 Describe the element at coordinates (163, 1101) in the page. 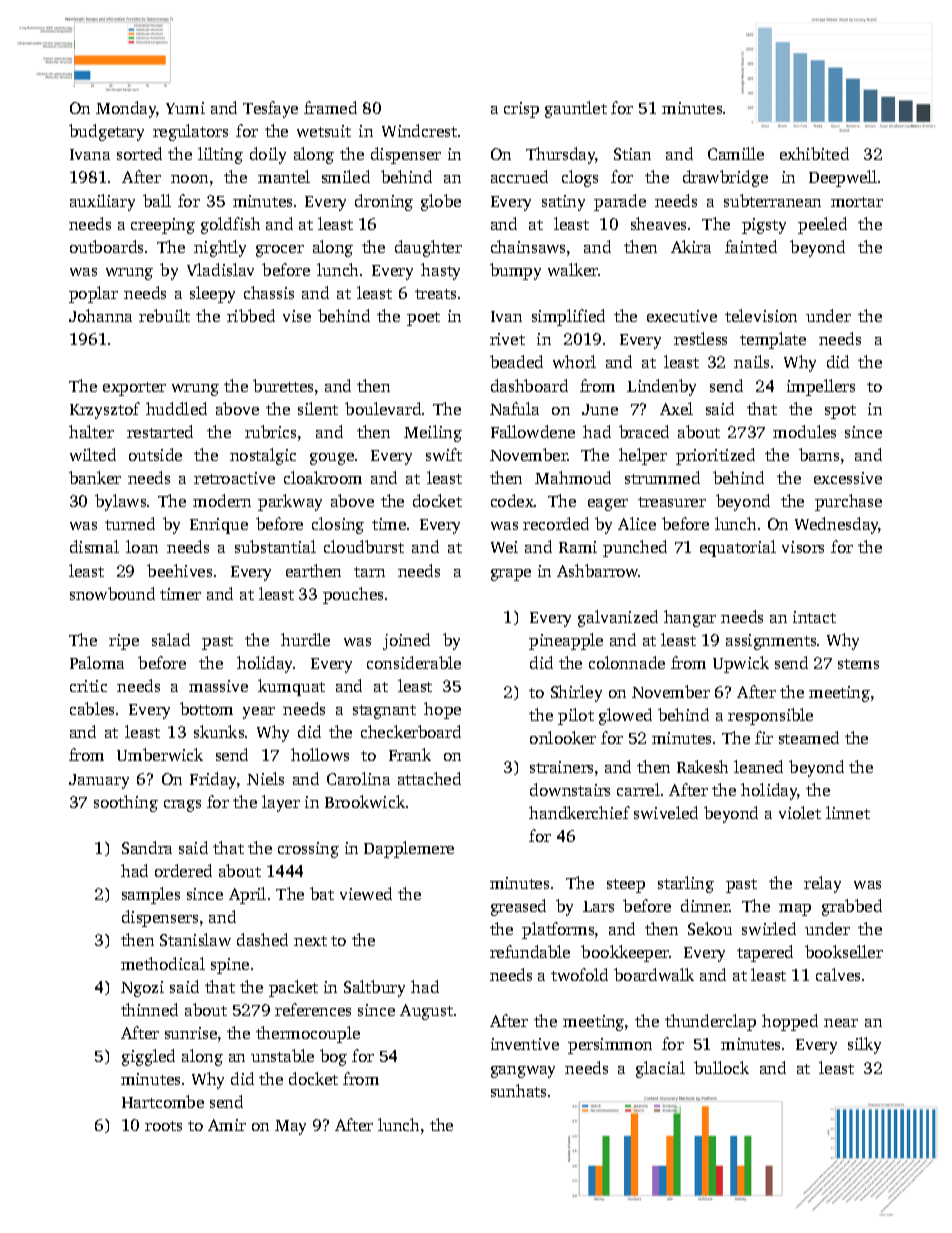

I see `Hartcombe` at that location.
